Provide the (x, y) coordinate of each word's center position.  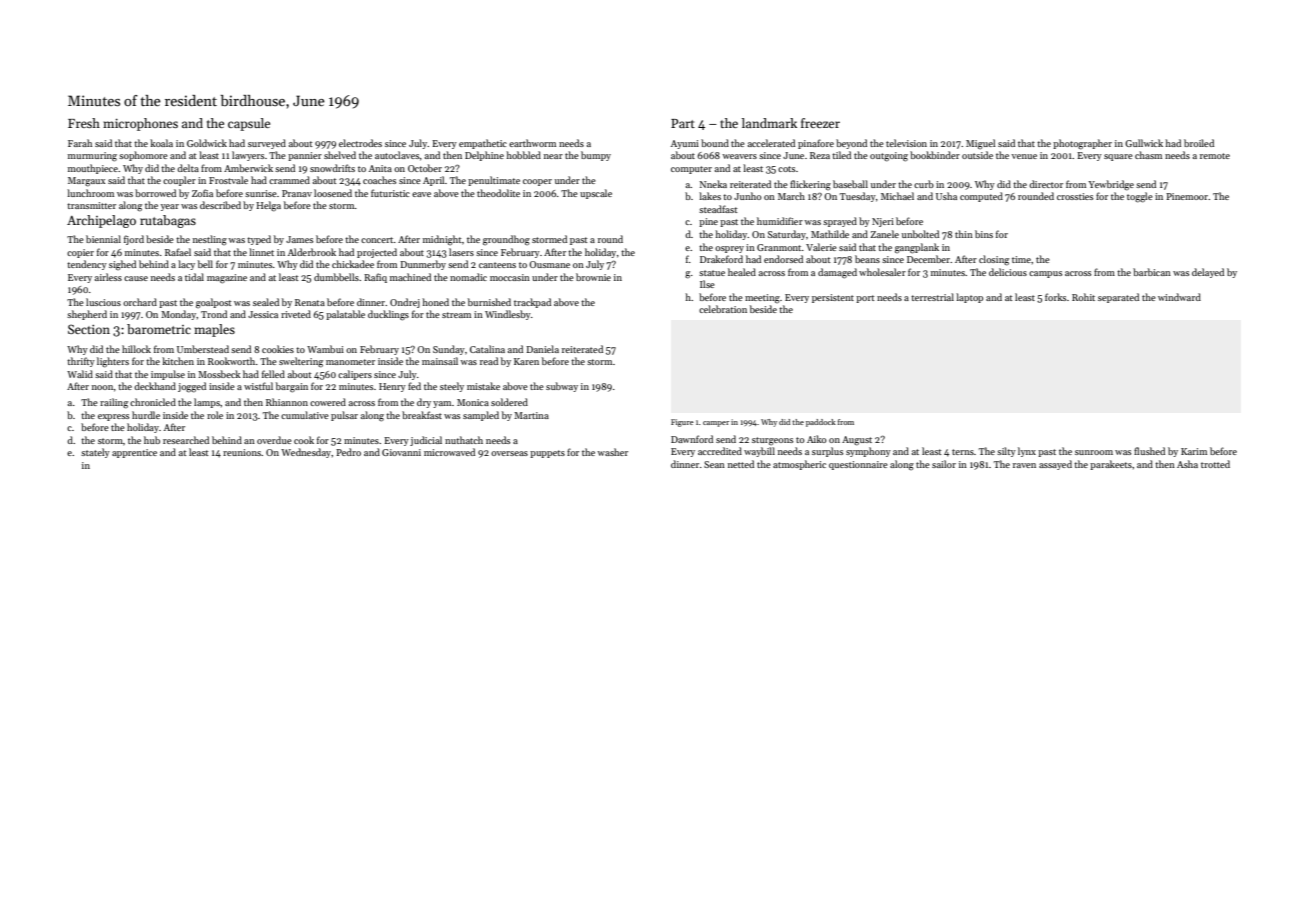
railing (114, 403)
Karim (1194, 451)
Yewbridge (1111, 185)
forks (1055, 297)
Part (683, 123)
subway (562, 387)
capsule (249, 124)
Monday (179, 315)
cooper (537, 182)
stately (95, 453)
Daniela (542, 349)
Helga (268, 206)
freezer (820, 123)
